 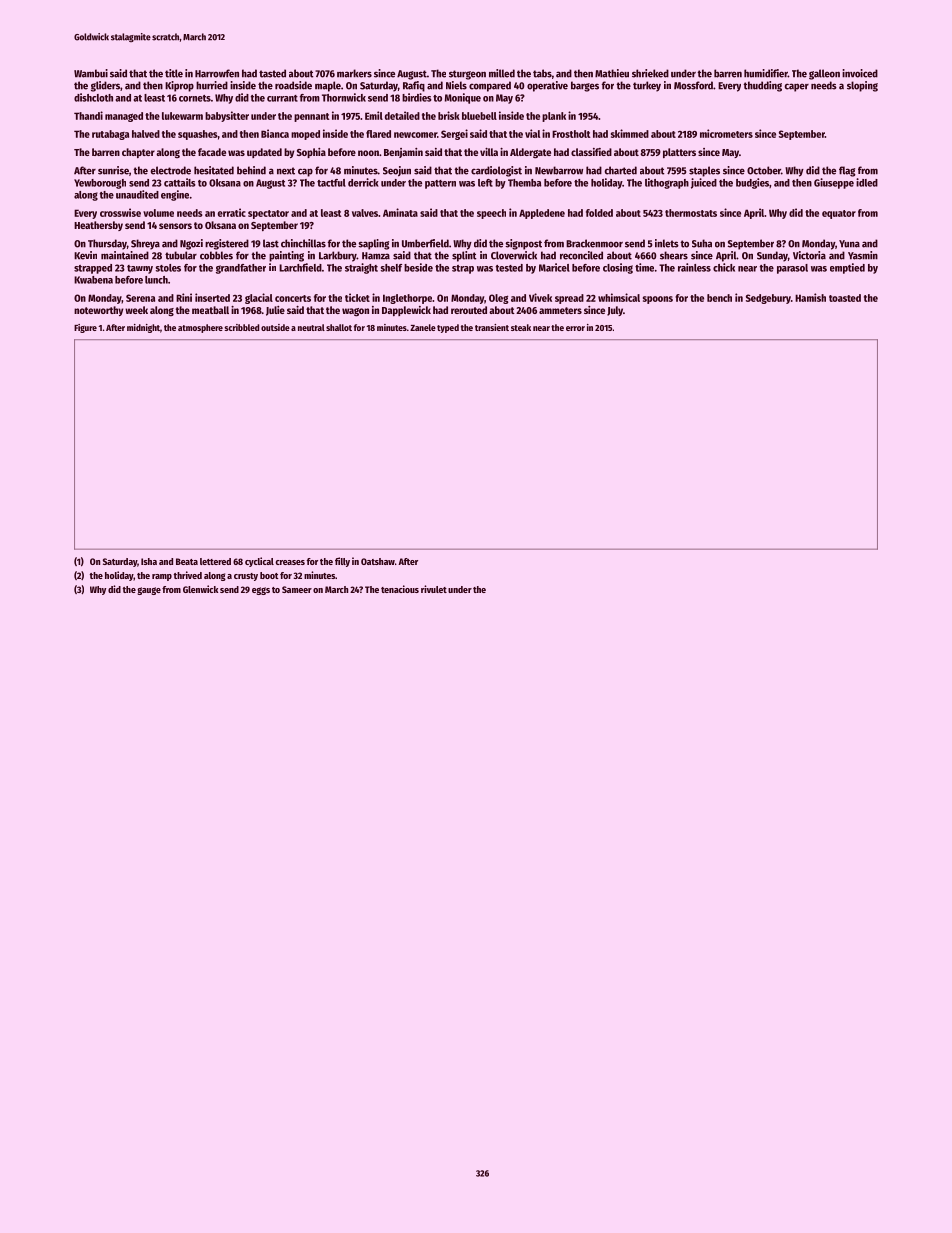 I want to click on lettered, so click(x=215, y=561).
